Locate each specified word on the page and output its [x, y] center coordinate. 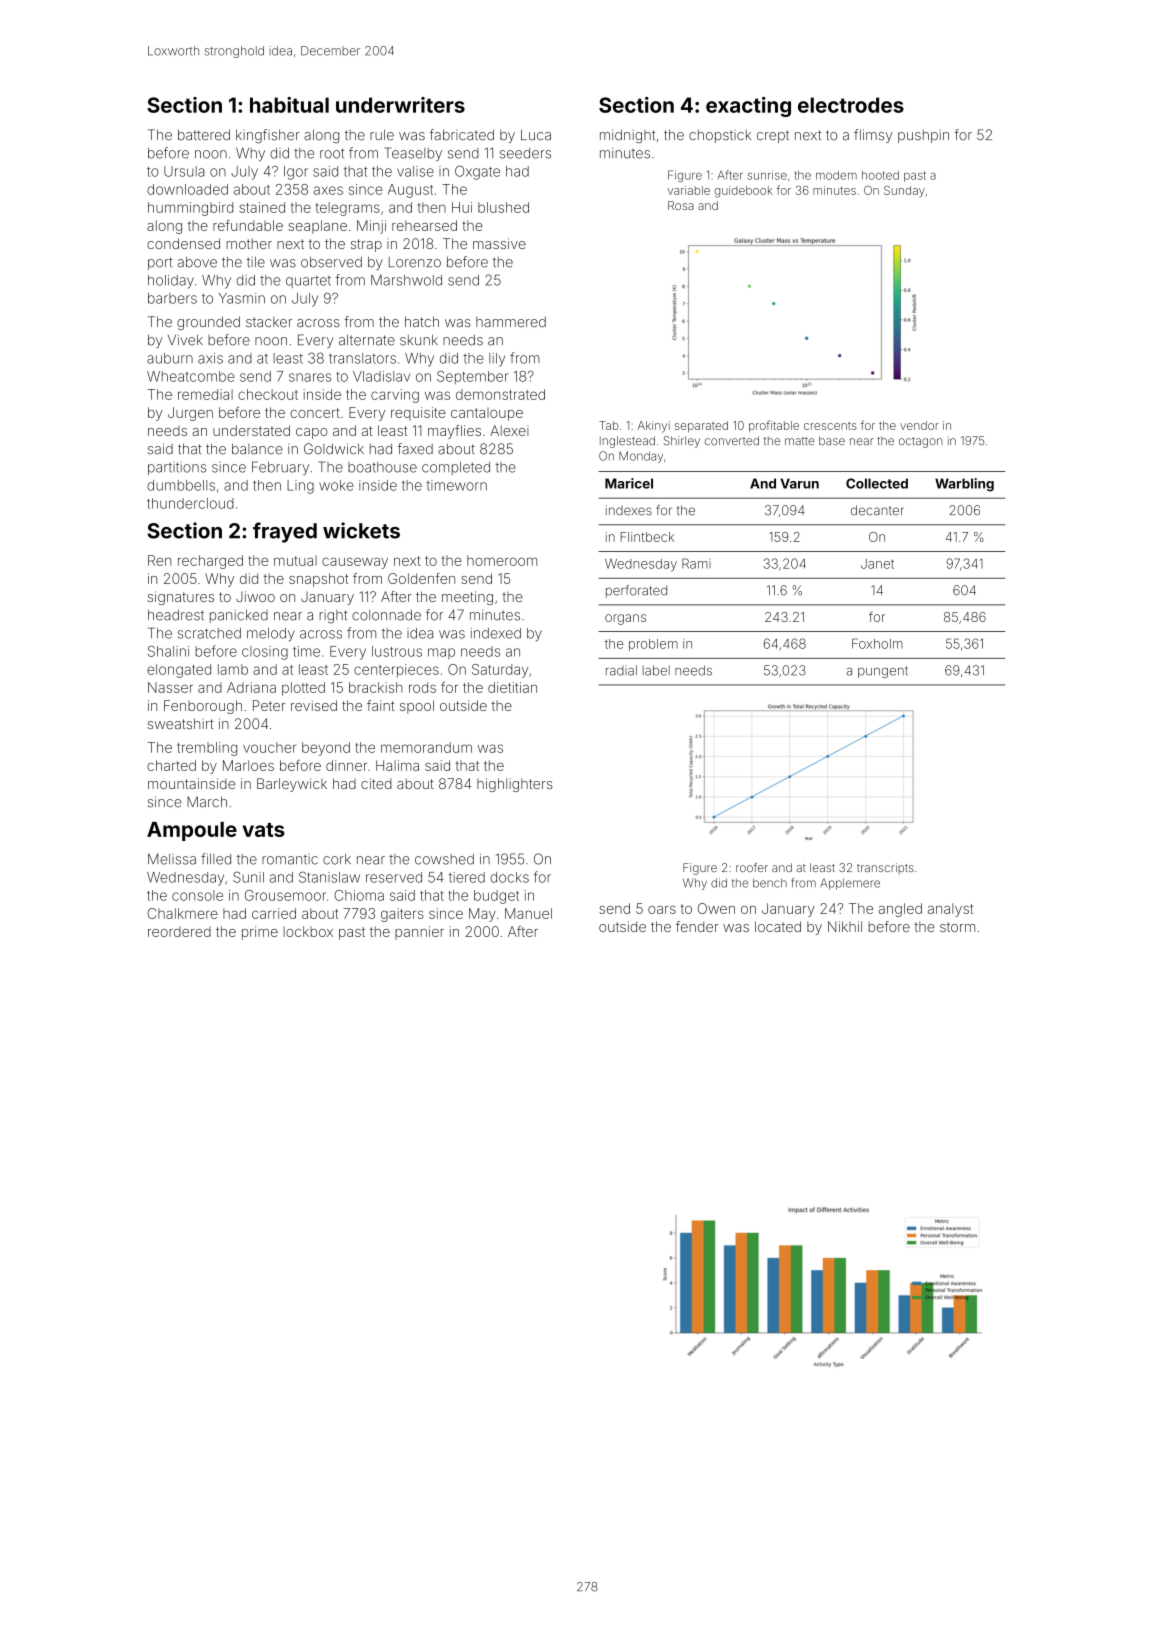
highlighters [515, 785]
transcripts [885, 868]
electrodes [851, 105]
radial [621, 670]
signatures [181, 598]
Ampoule [192, 831]
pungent [883, 672]
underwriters [400, 105]
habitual [289, 105]
